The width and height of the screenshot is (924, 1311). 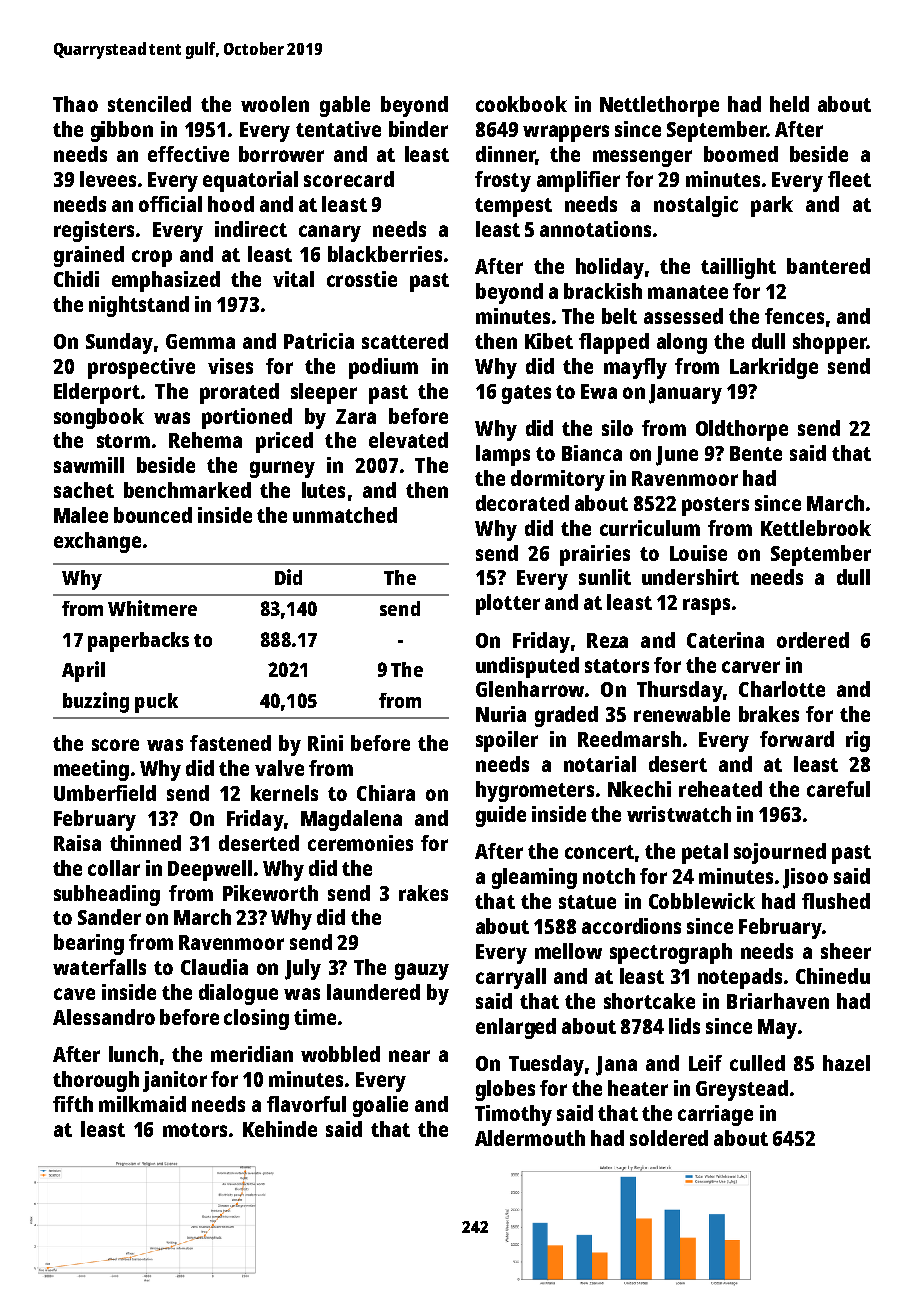 What do you see at coordinates (702, 901) in the screenshot?
I see `Cobblewick` at bounding box center [702, 901].
